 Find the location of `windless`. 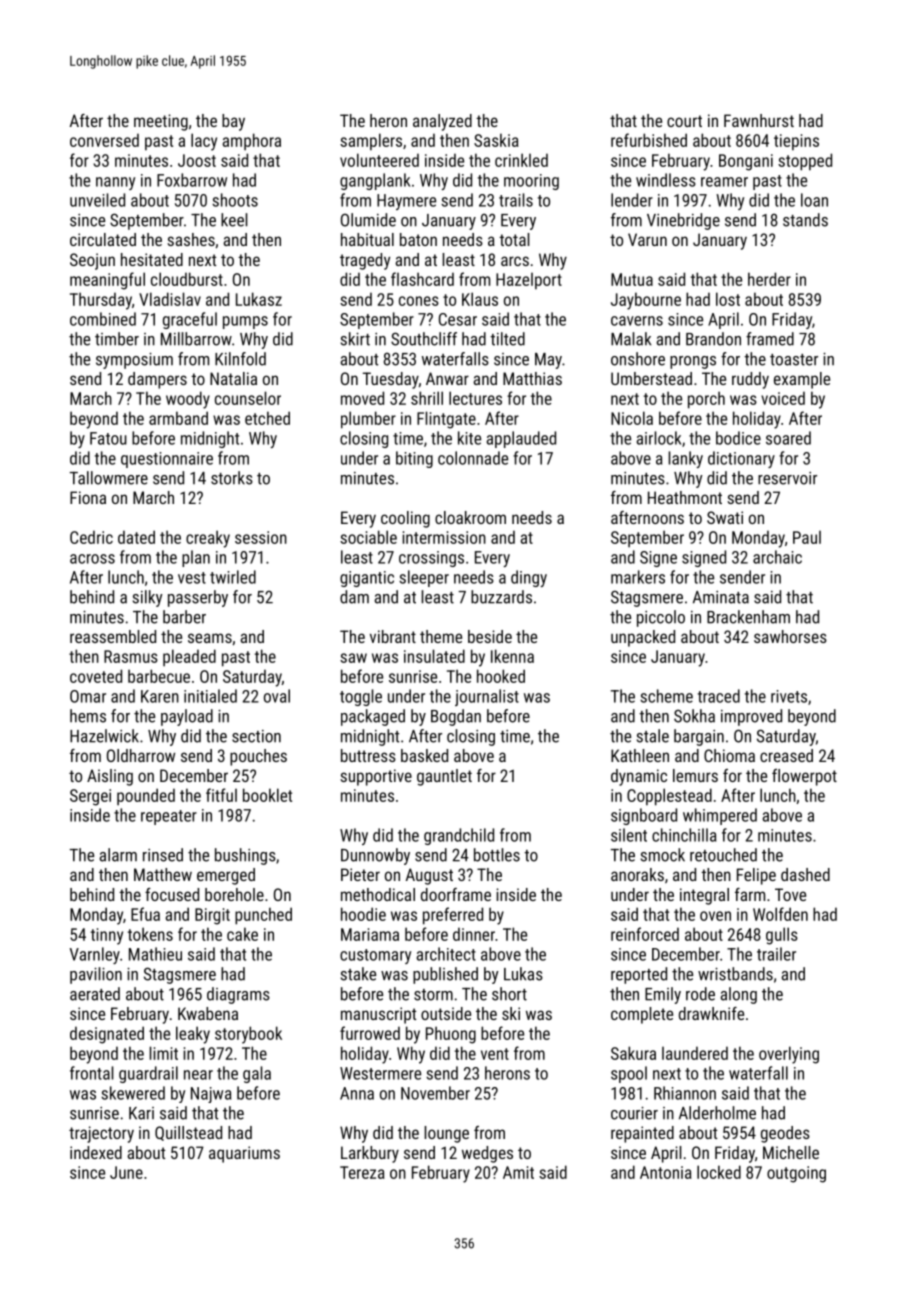

windless is located at coordinates (666, 180).
